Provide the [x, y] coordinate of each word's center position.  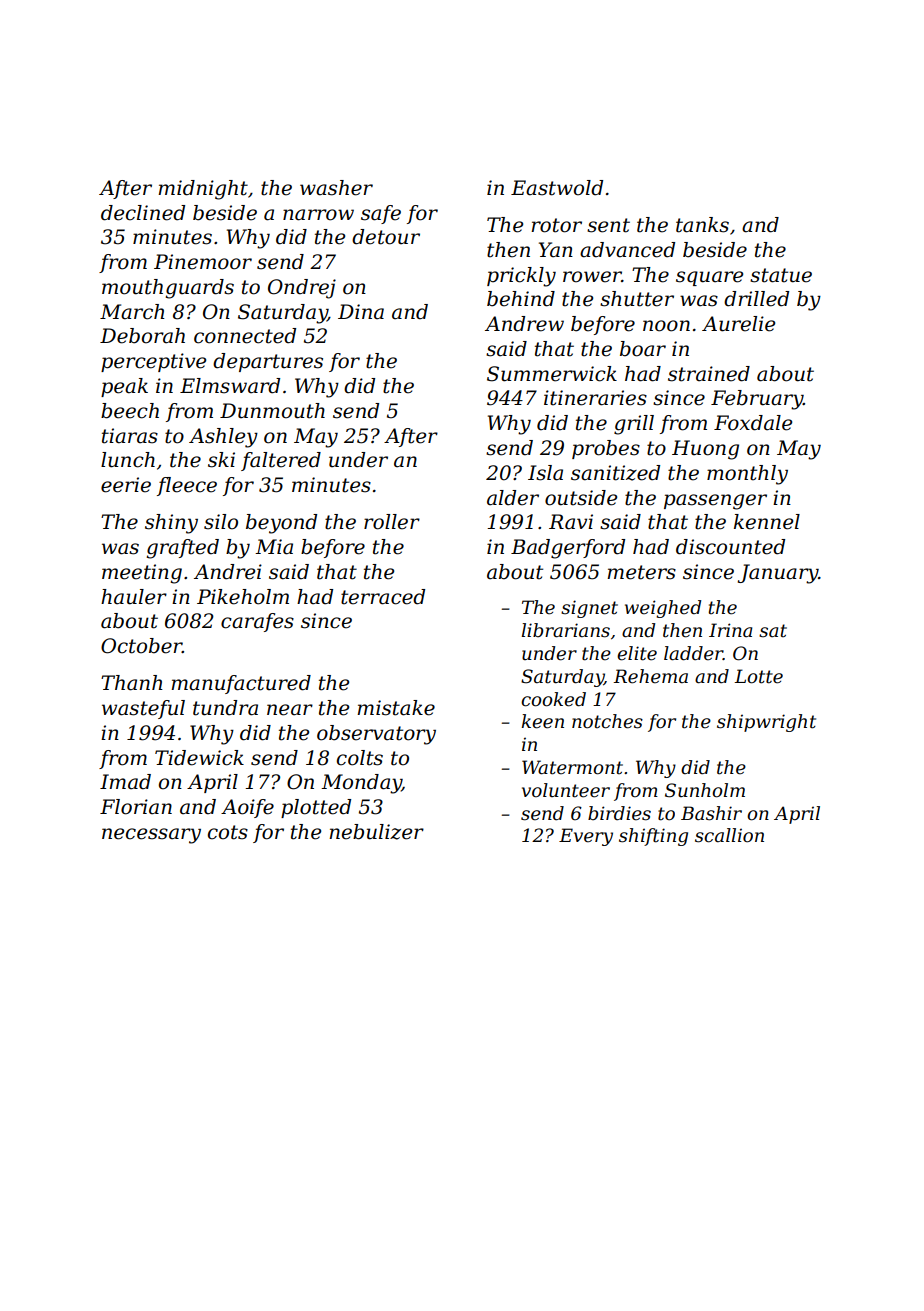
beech [130, 411]
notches [607, 721]
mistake [396, 708]
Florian [136, 807]
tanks [702, 225]
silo [221, 522]
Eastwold [557, 188]
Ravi [571, 522]
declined [143, 213]
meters [641, 572]
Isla [545, 473]
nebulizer [376, 832]
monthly [747, 475]
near [290, 710]
